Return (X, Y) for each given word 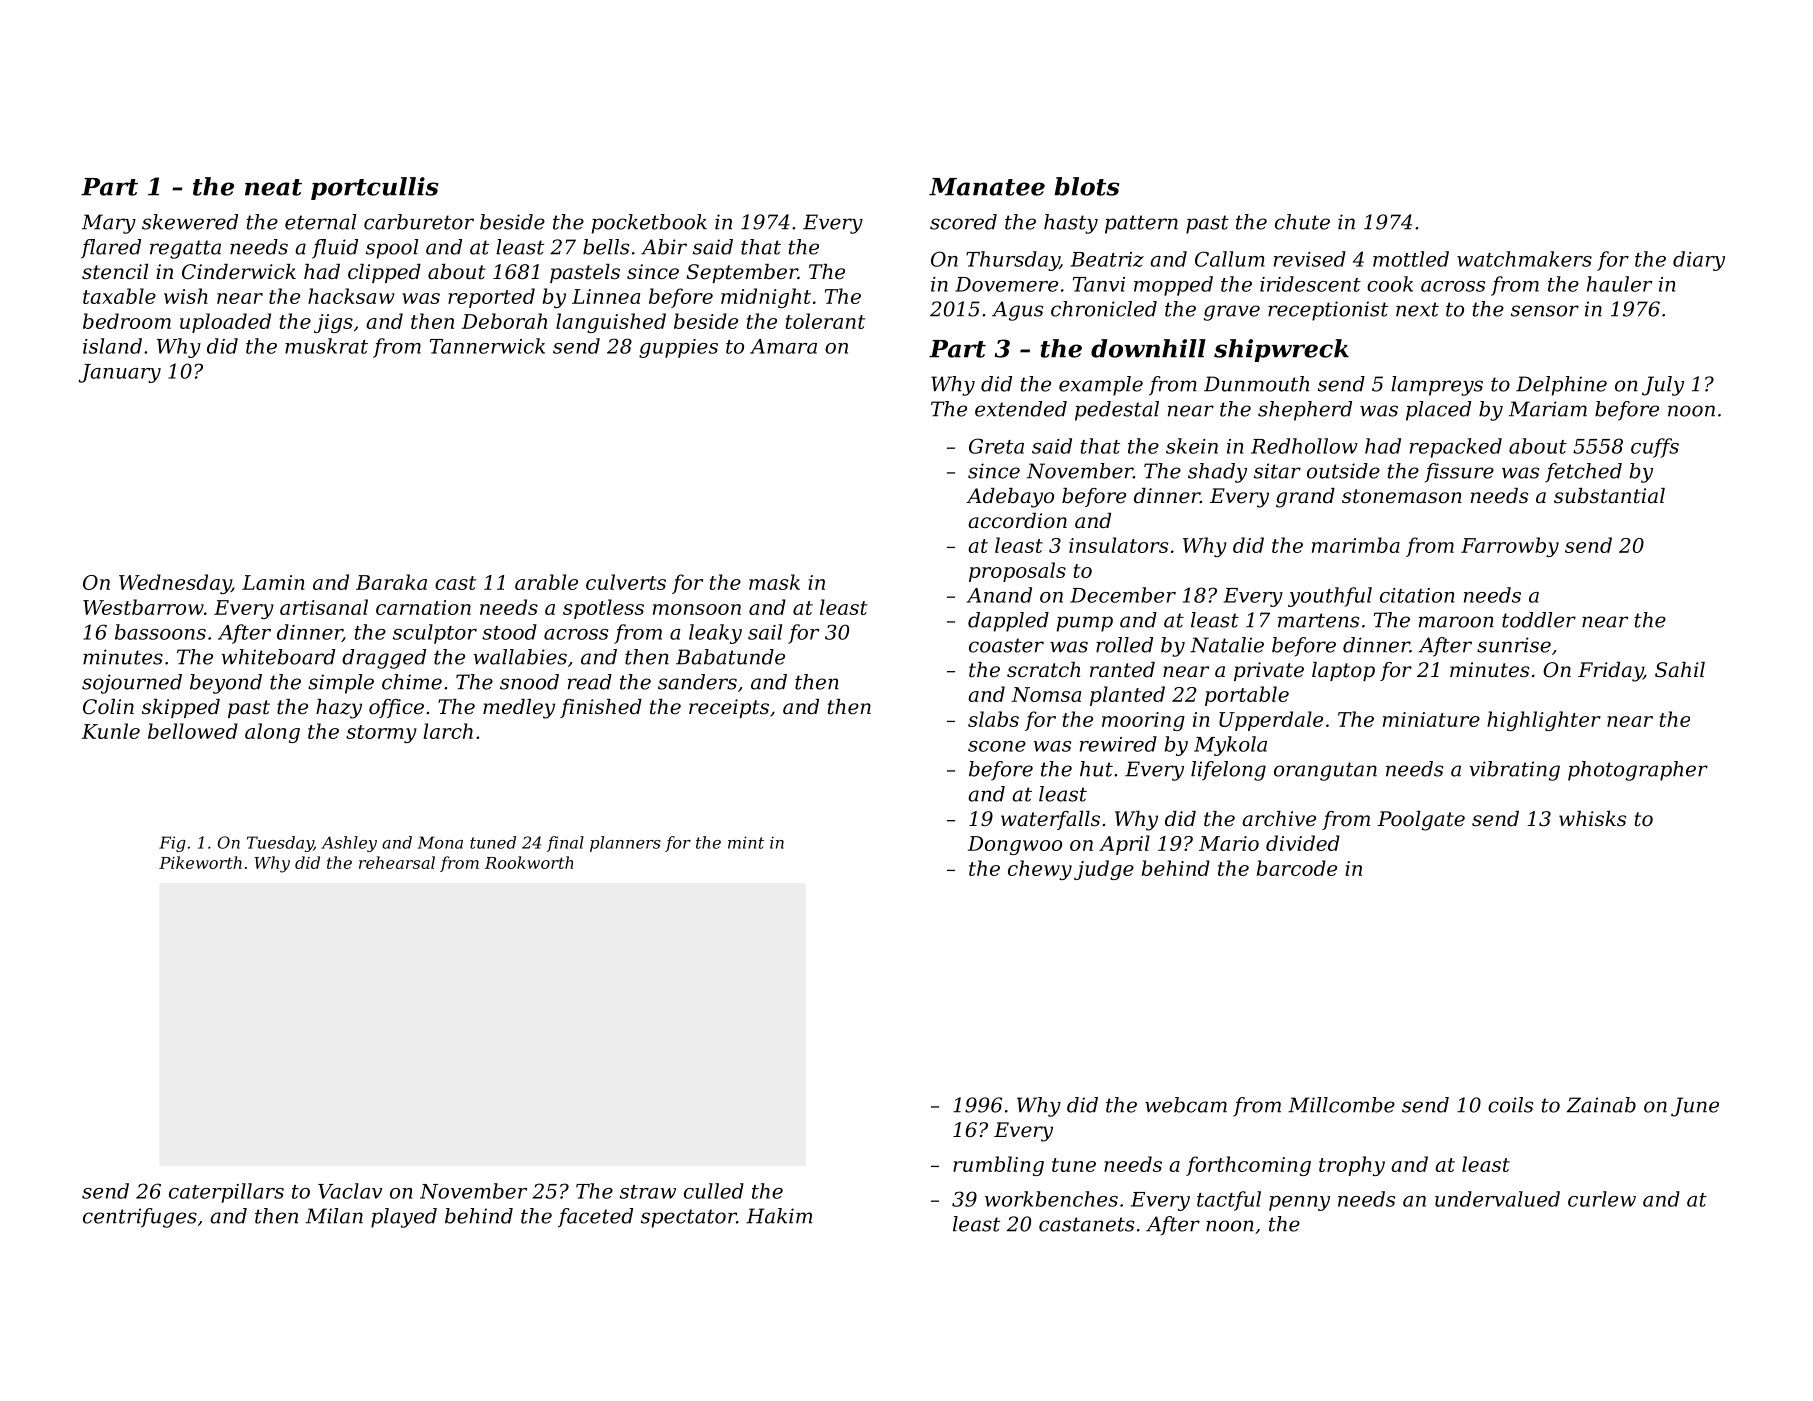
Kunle (111, 731)
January (119, 373)
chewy (1040, 870)
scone (997, 746)
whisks (1592, 819)
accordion (1017, 521)
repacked (1456, 448)
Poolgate (1421, 821)
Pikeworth (200, 862)
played (404, 1218)
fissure (1459, 473)
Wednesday (175, 584)
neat (273, 187)
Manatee (987, 187)
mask (774, 582)
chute (1302, 222)
